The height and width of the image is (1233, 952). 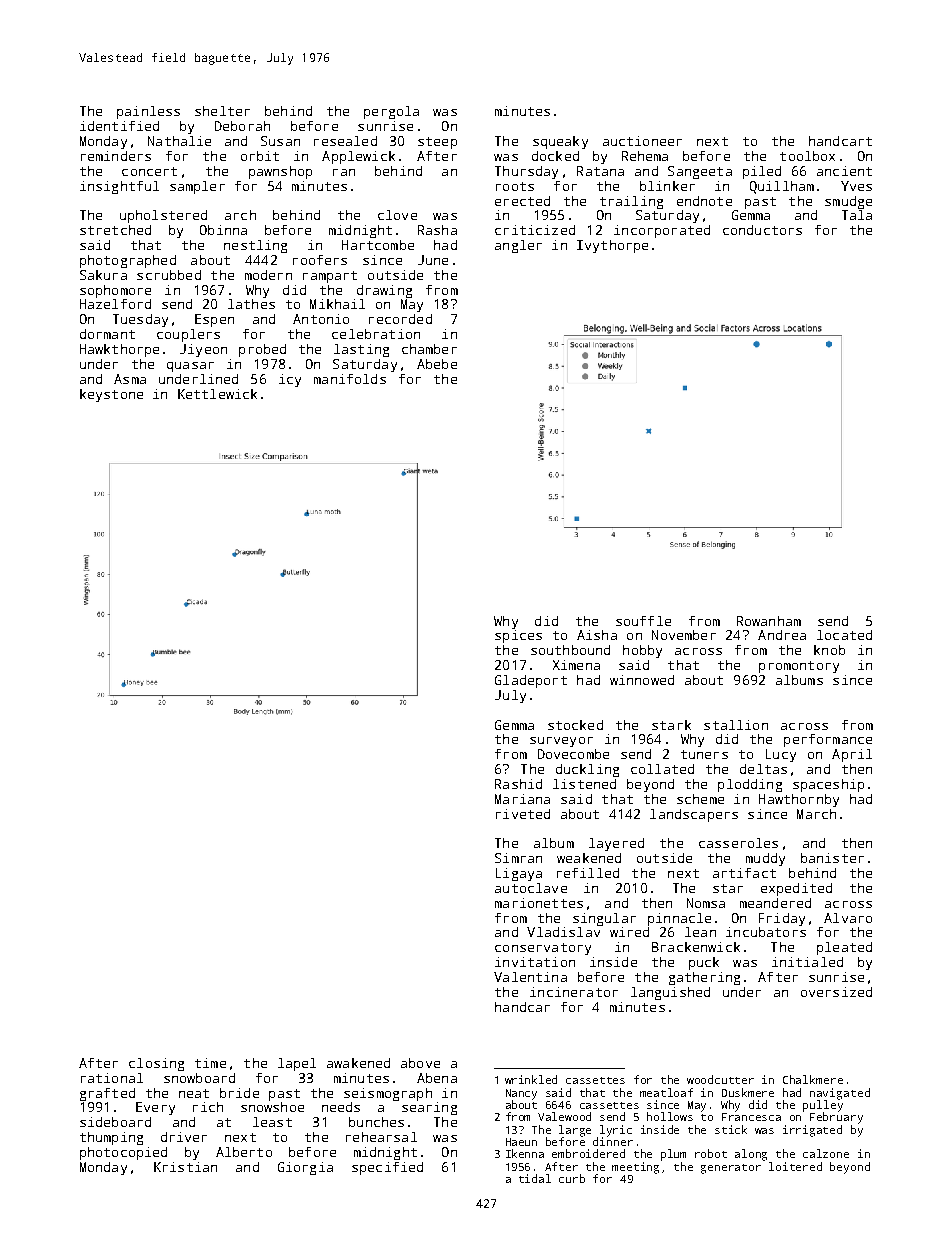 I want to click on painless, so click(x=148, y=112).
